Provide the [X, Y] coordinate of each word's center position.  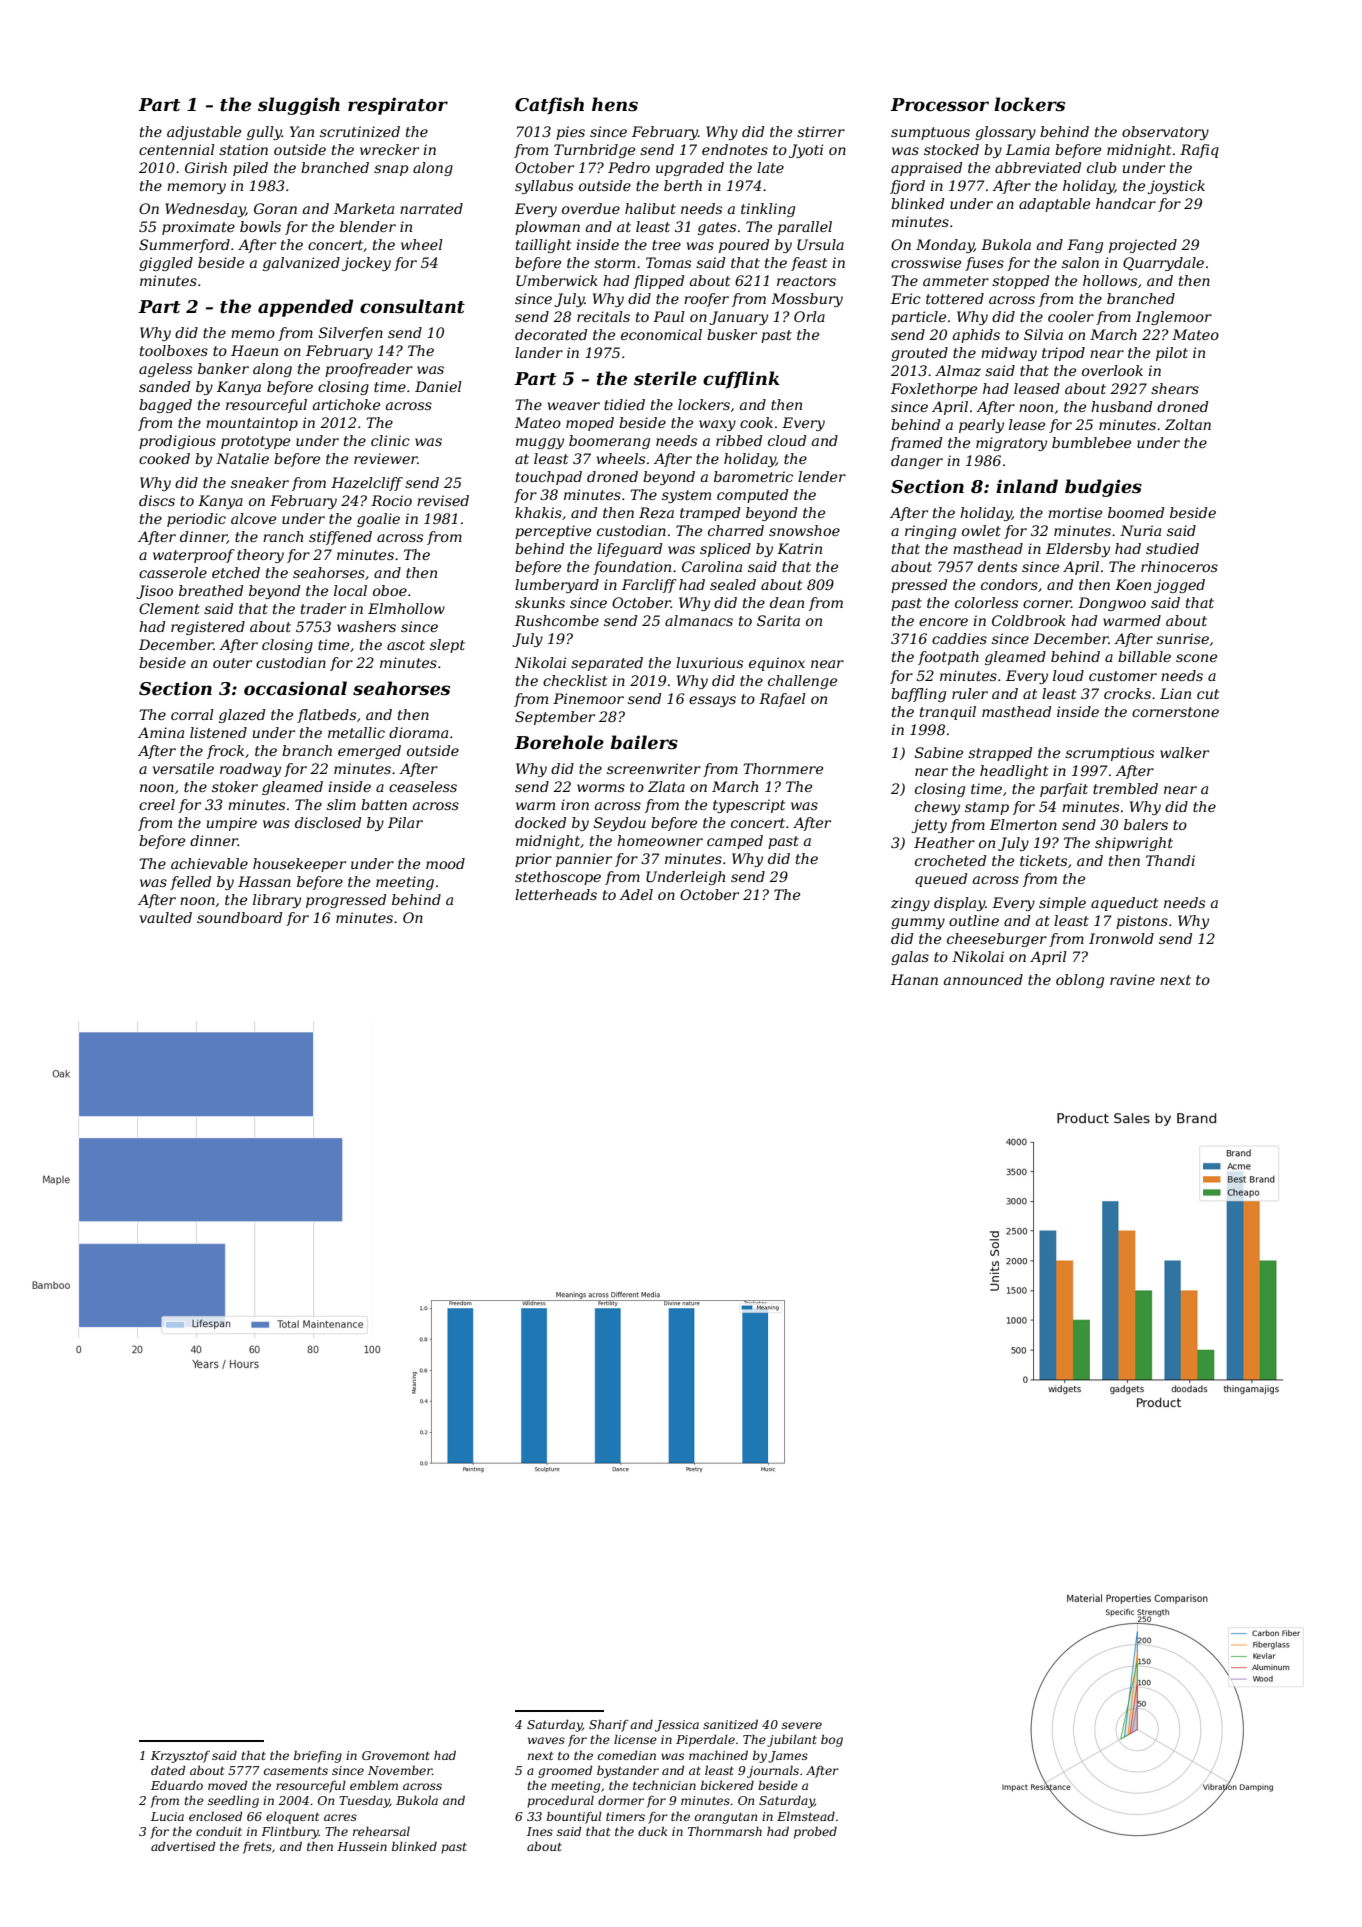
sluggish [299, 106]
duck [652, 1831]
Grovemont [396, 1755]
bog [832, 1741]
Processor [939, 105]
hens [615, 104]
